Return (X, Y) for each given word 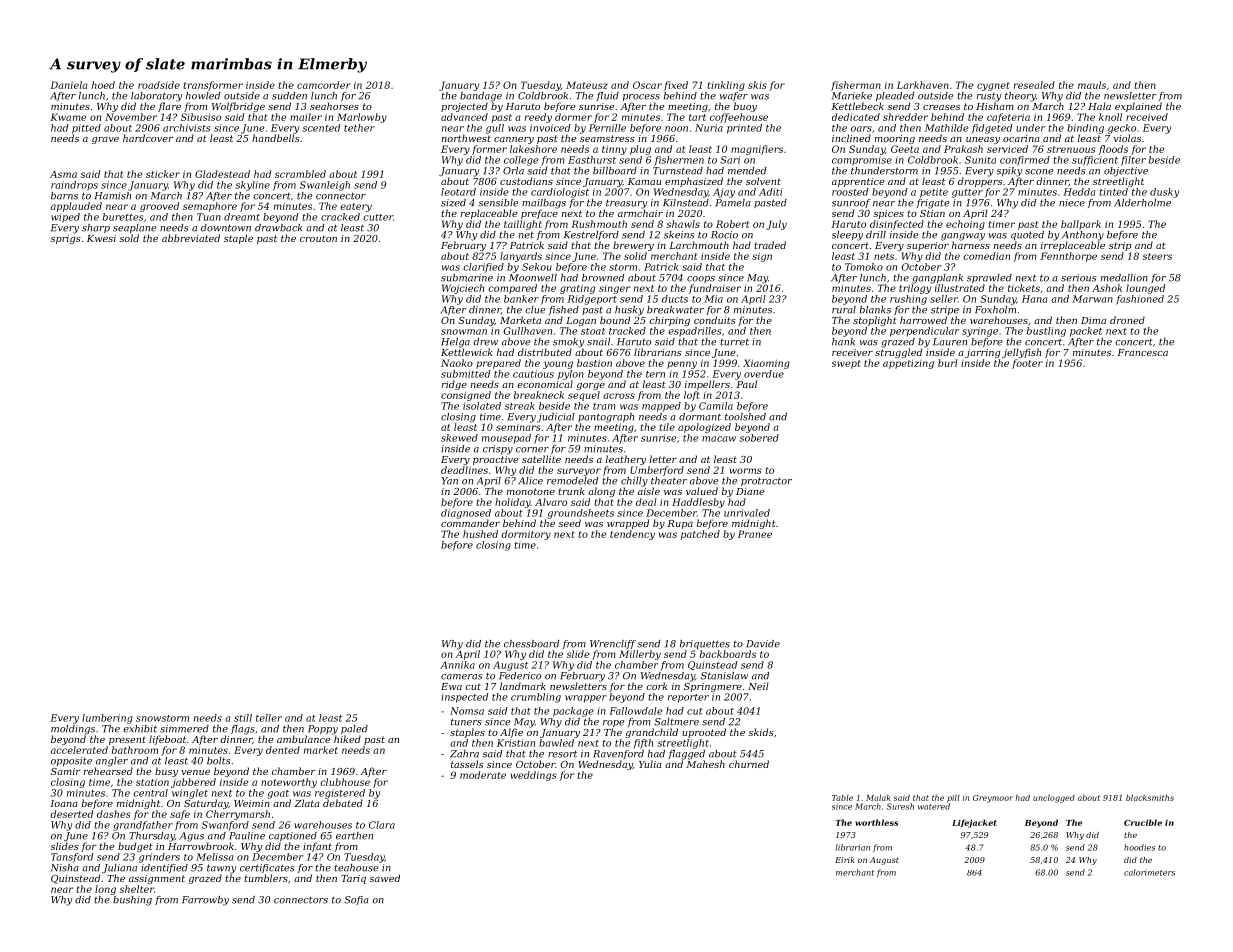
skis (757, 85)
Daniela (68, 85)
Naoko (457, 363)
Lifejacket (974, 823)
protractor (766, 481)
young (558, 365)
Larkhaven (923, 85)
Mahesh (705, 764)
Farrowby (205, 901)
